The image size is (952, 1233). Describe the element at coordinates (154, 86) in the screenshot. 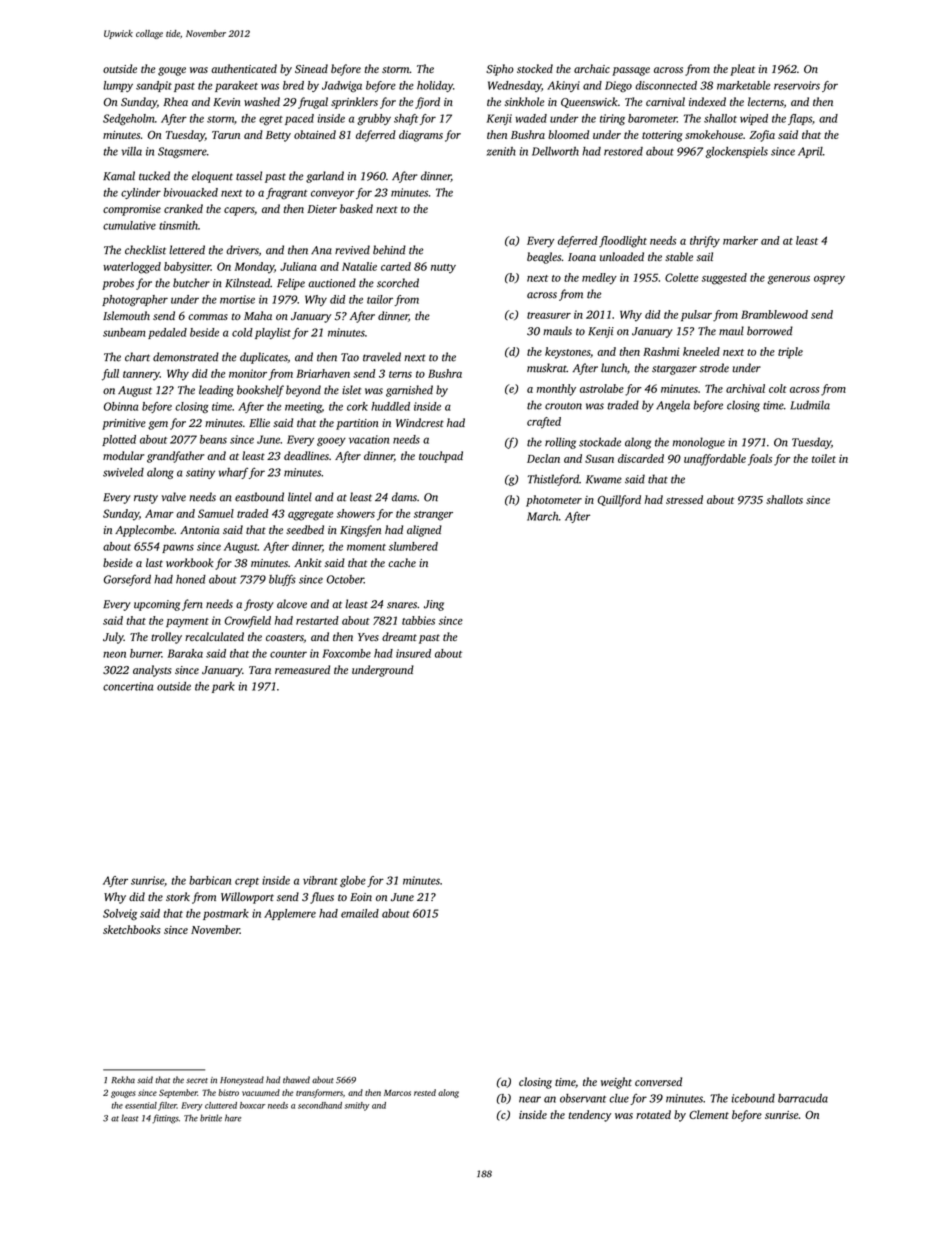

I see `sandpit` at that location.
